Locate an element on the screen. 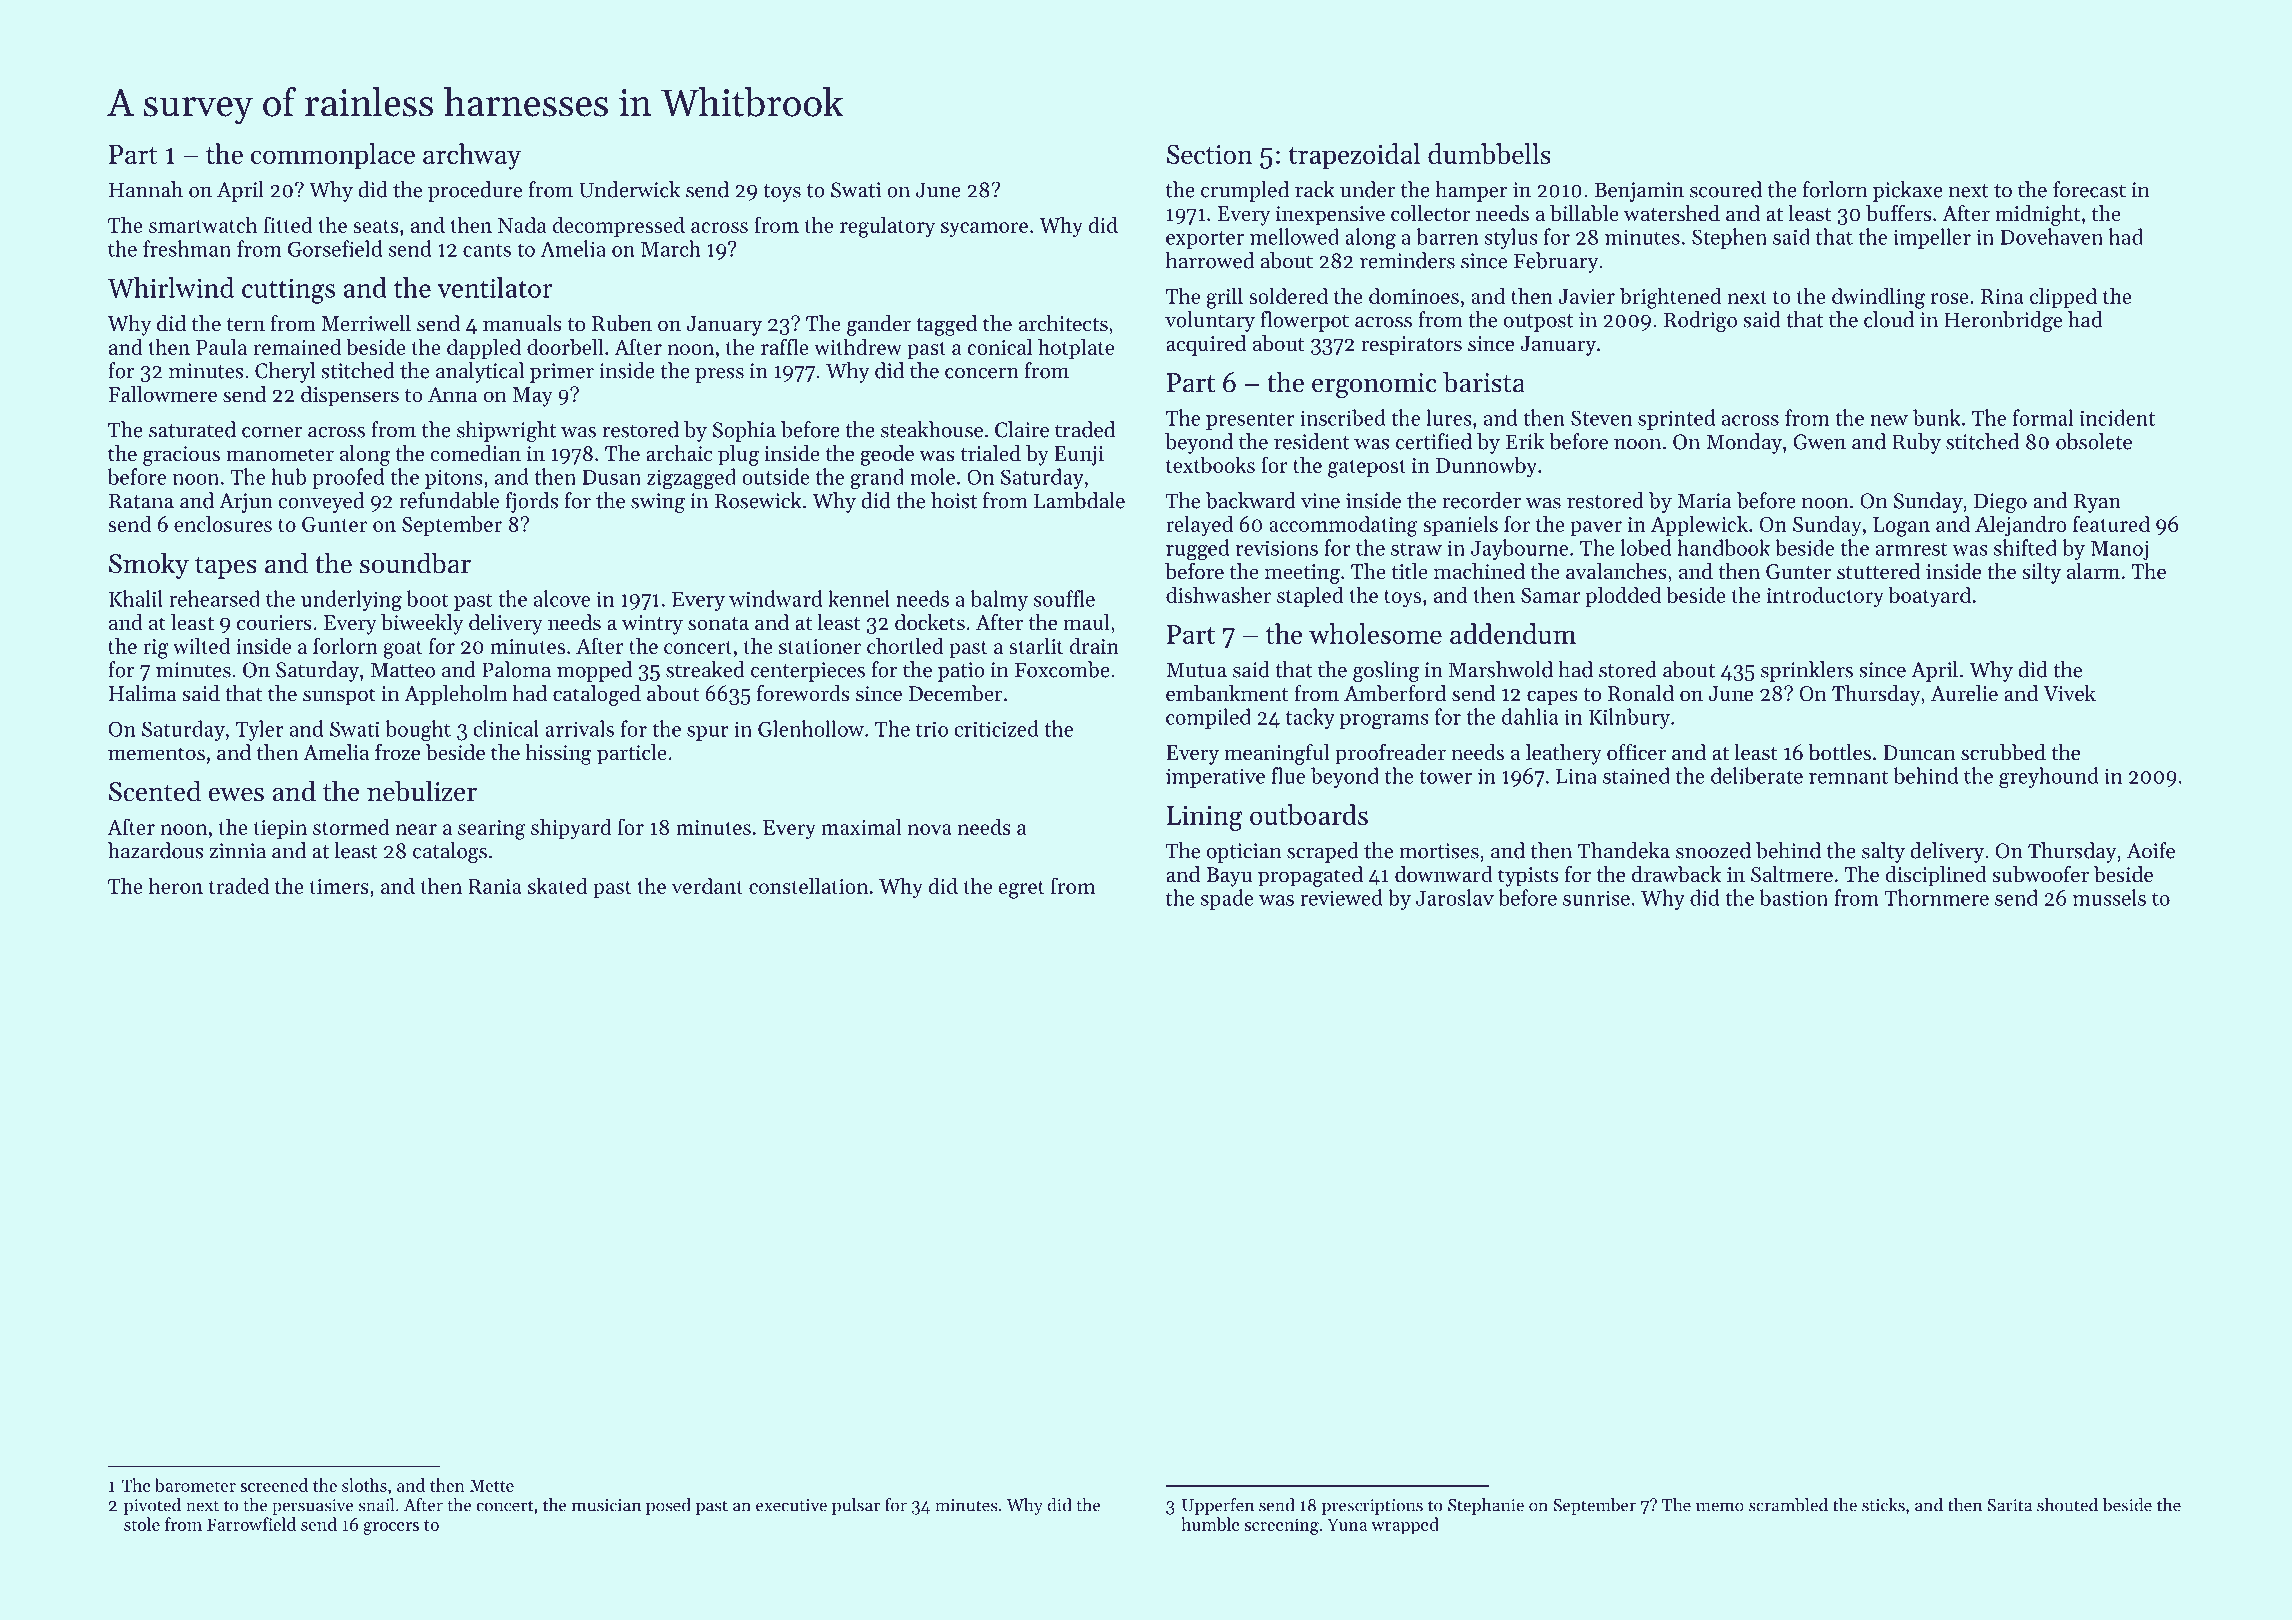  grocers is located at coordinates (391, 1528).
